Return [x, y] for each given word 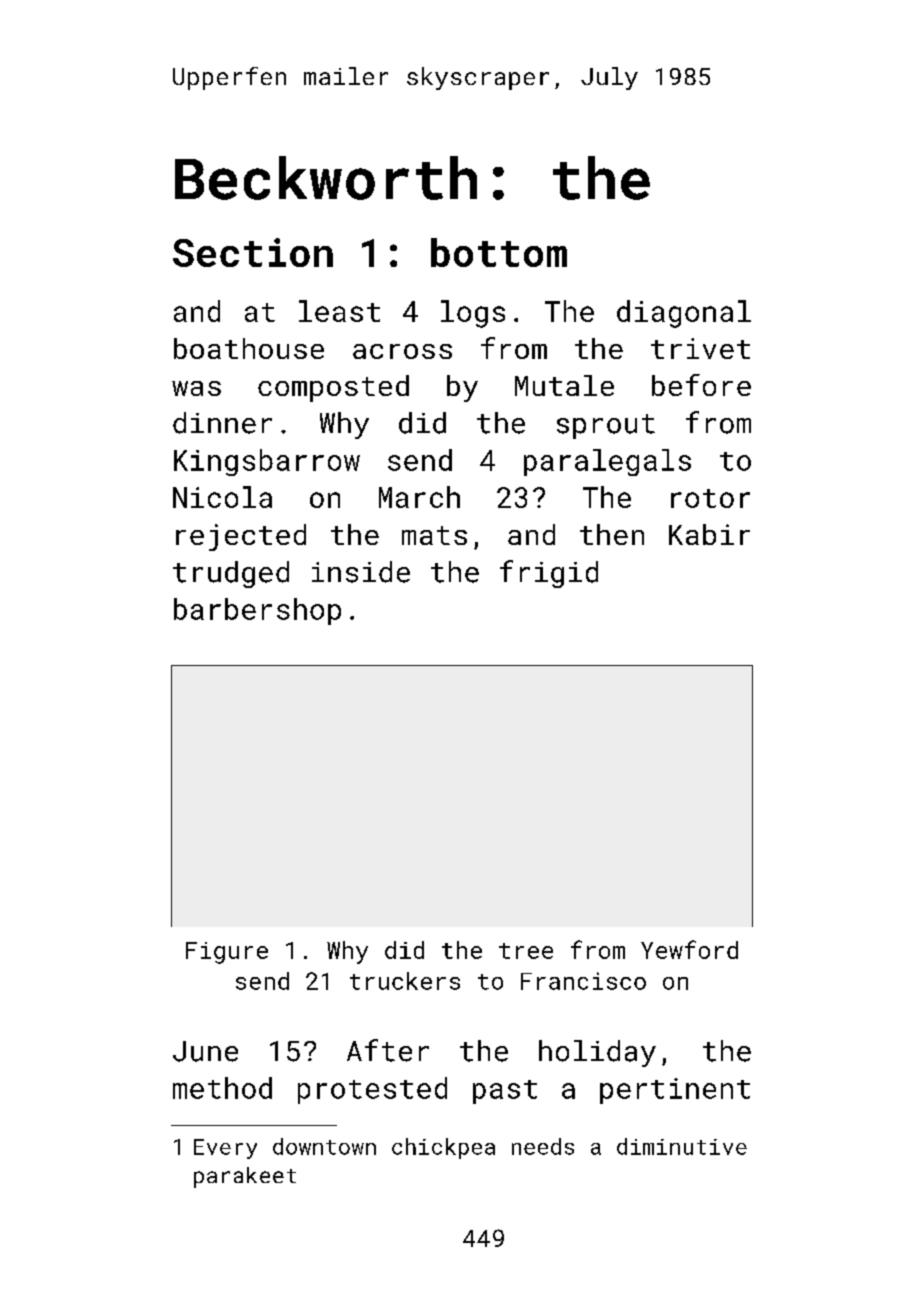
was [196, 388]
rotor [710, 498]
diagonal [684, 314]
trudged [231, 574]
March [419, 497]
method [222, 1088]
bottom [499, 252]
